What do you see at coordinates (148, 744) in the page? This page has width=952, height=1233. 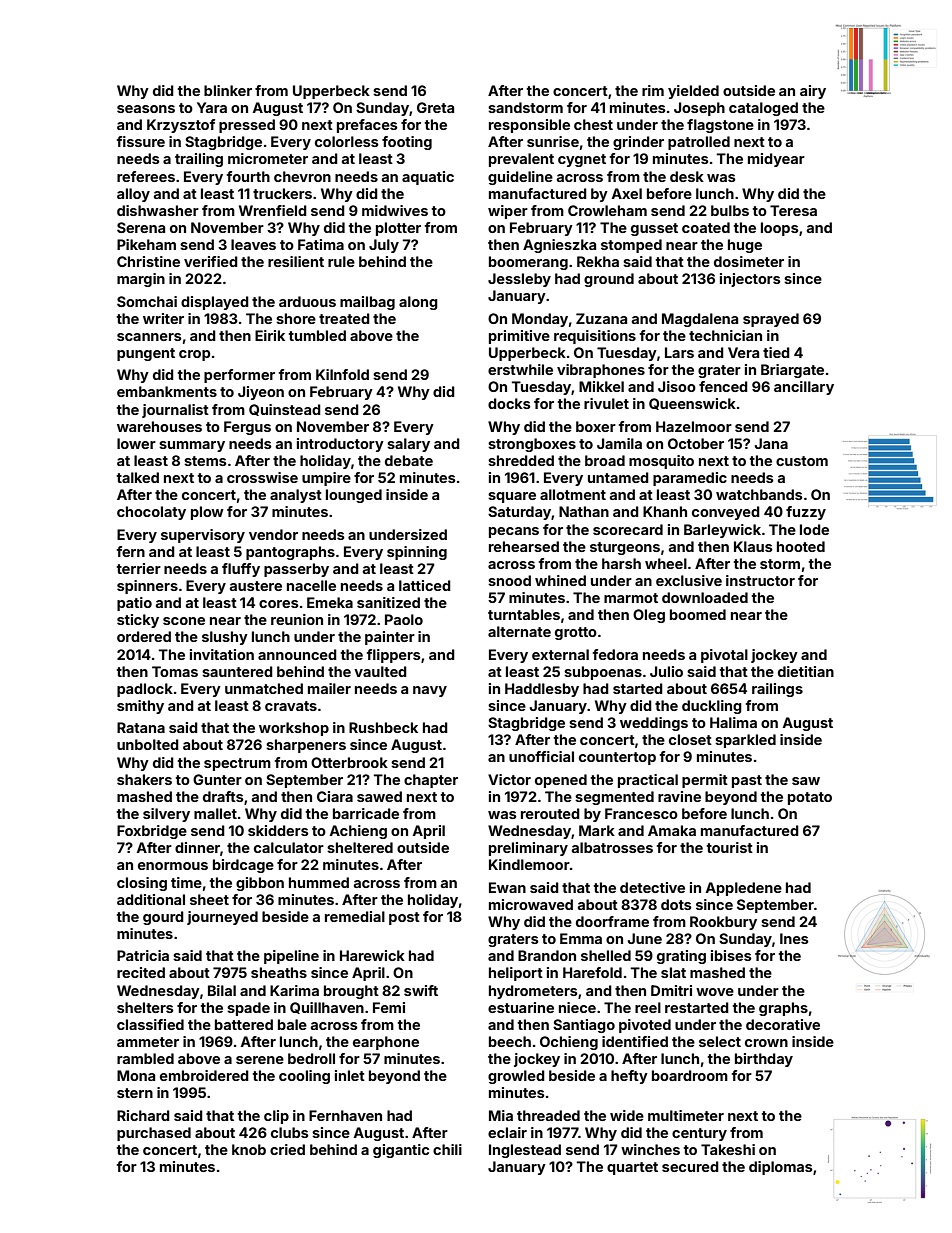 I see `unbolted` at bounding box center [148, 744].
